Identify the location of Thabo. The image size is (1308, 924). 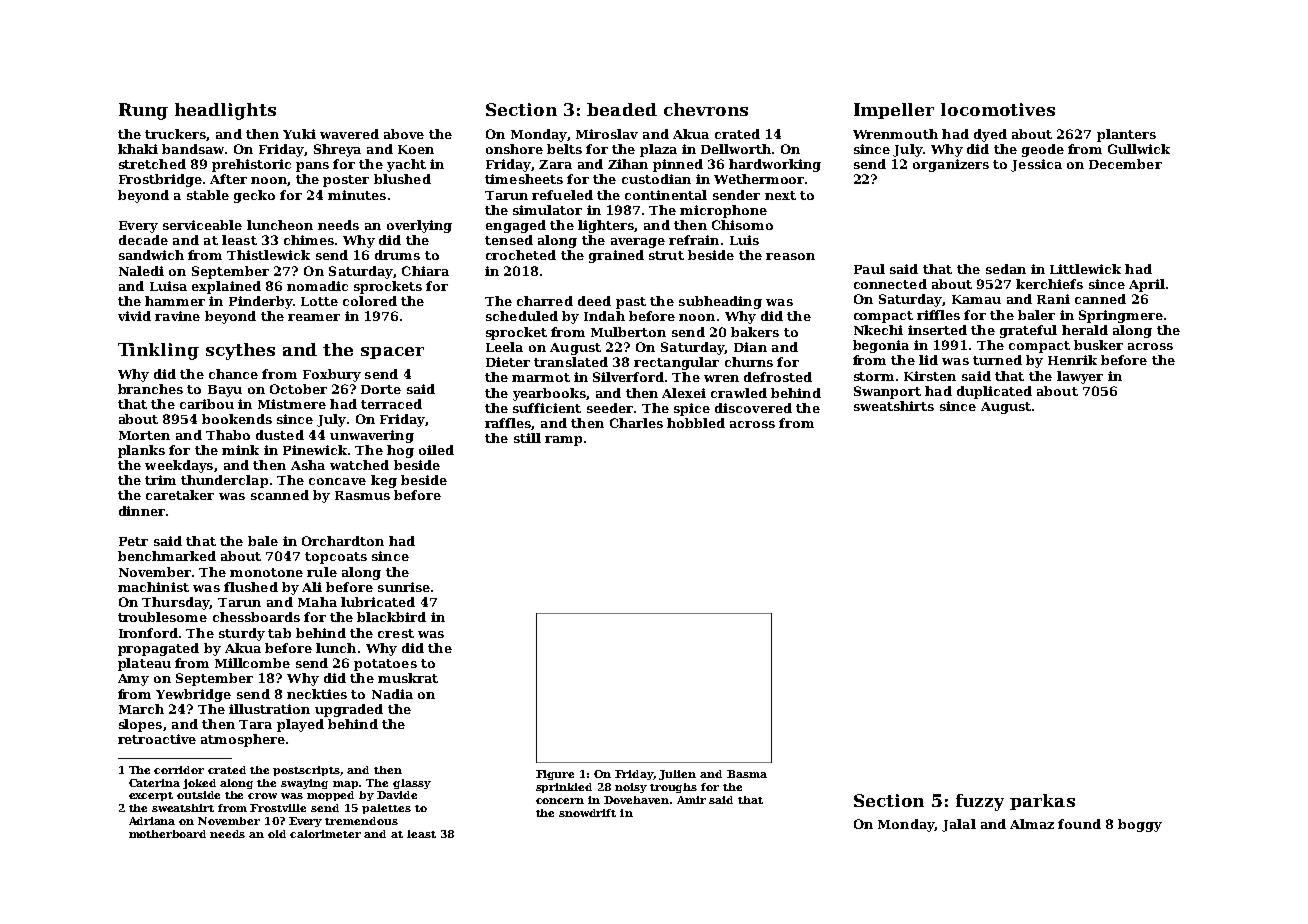
(228, 435).
